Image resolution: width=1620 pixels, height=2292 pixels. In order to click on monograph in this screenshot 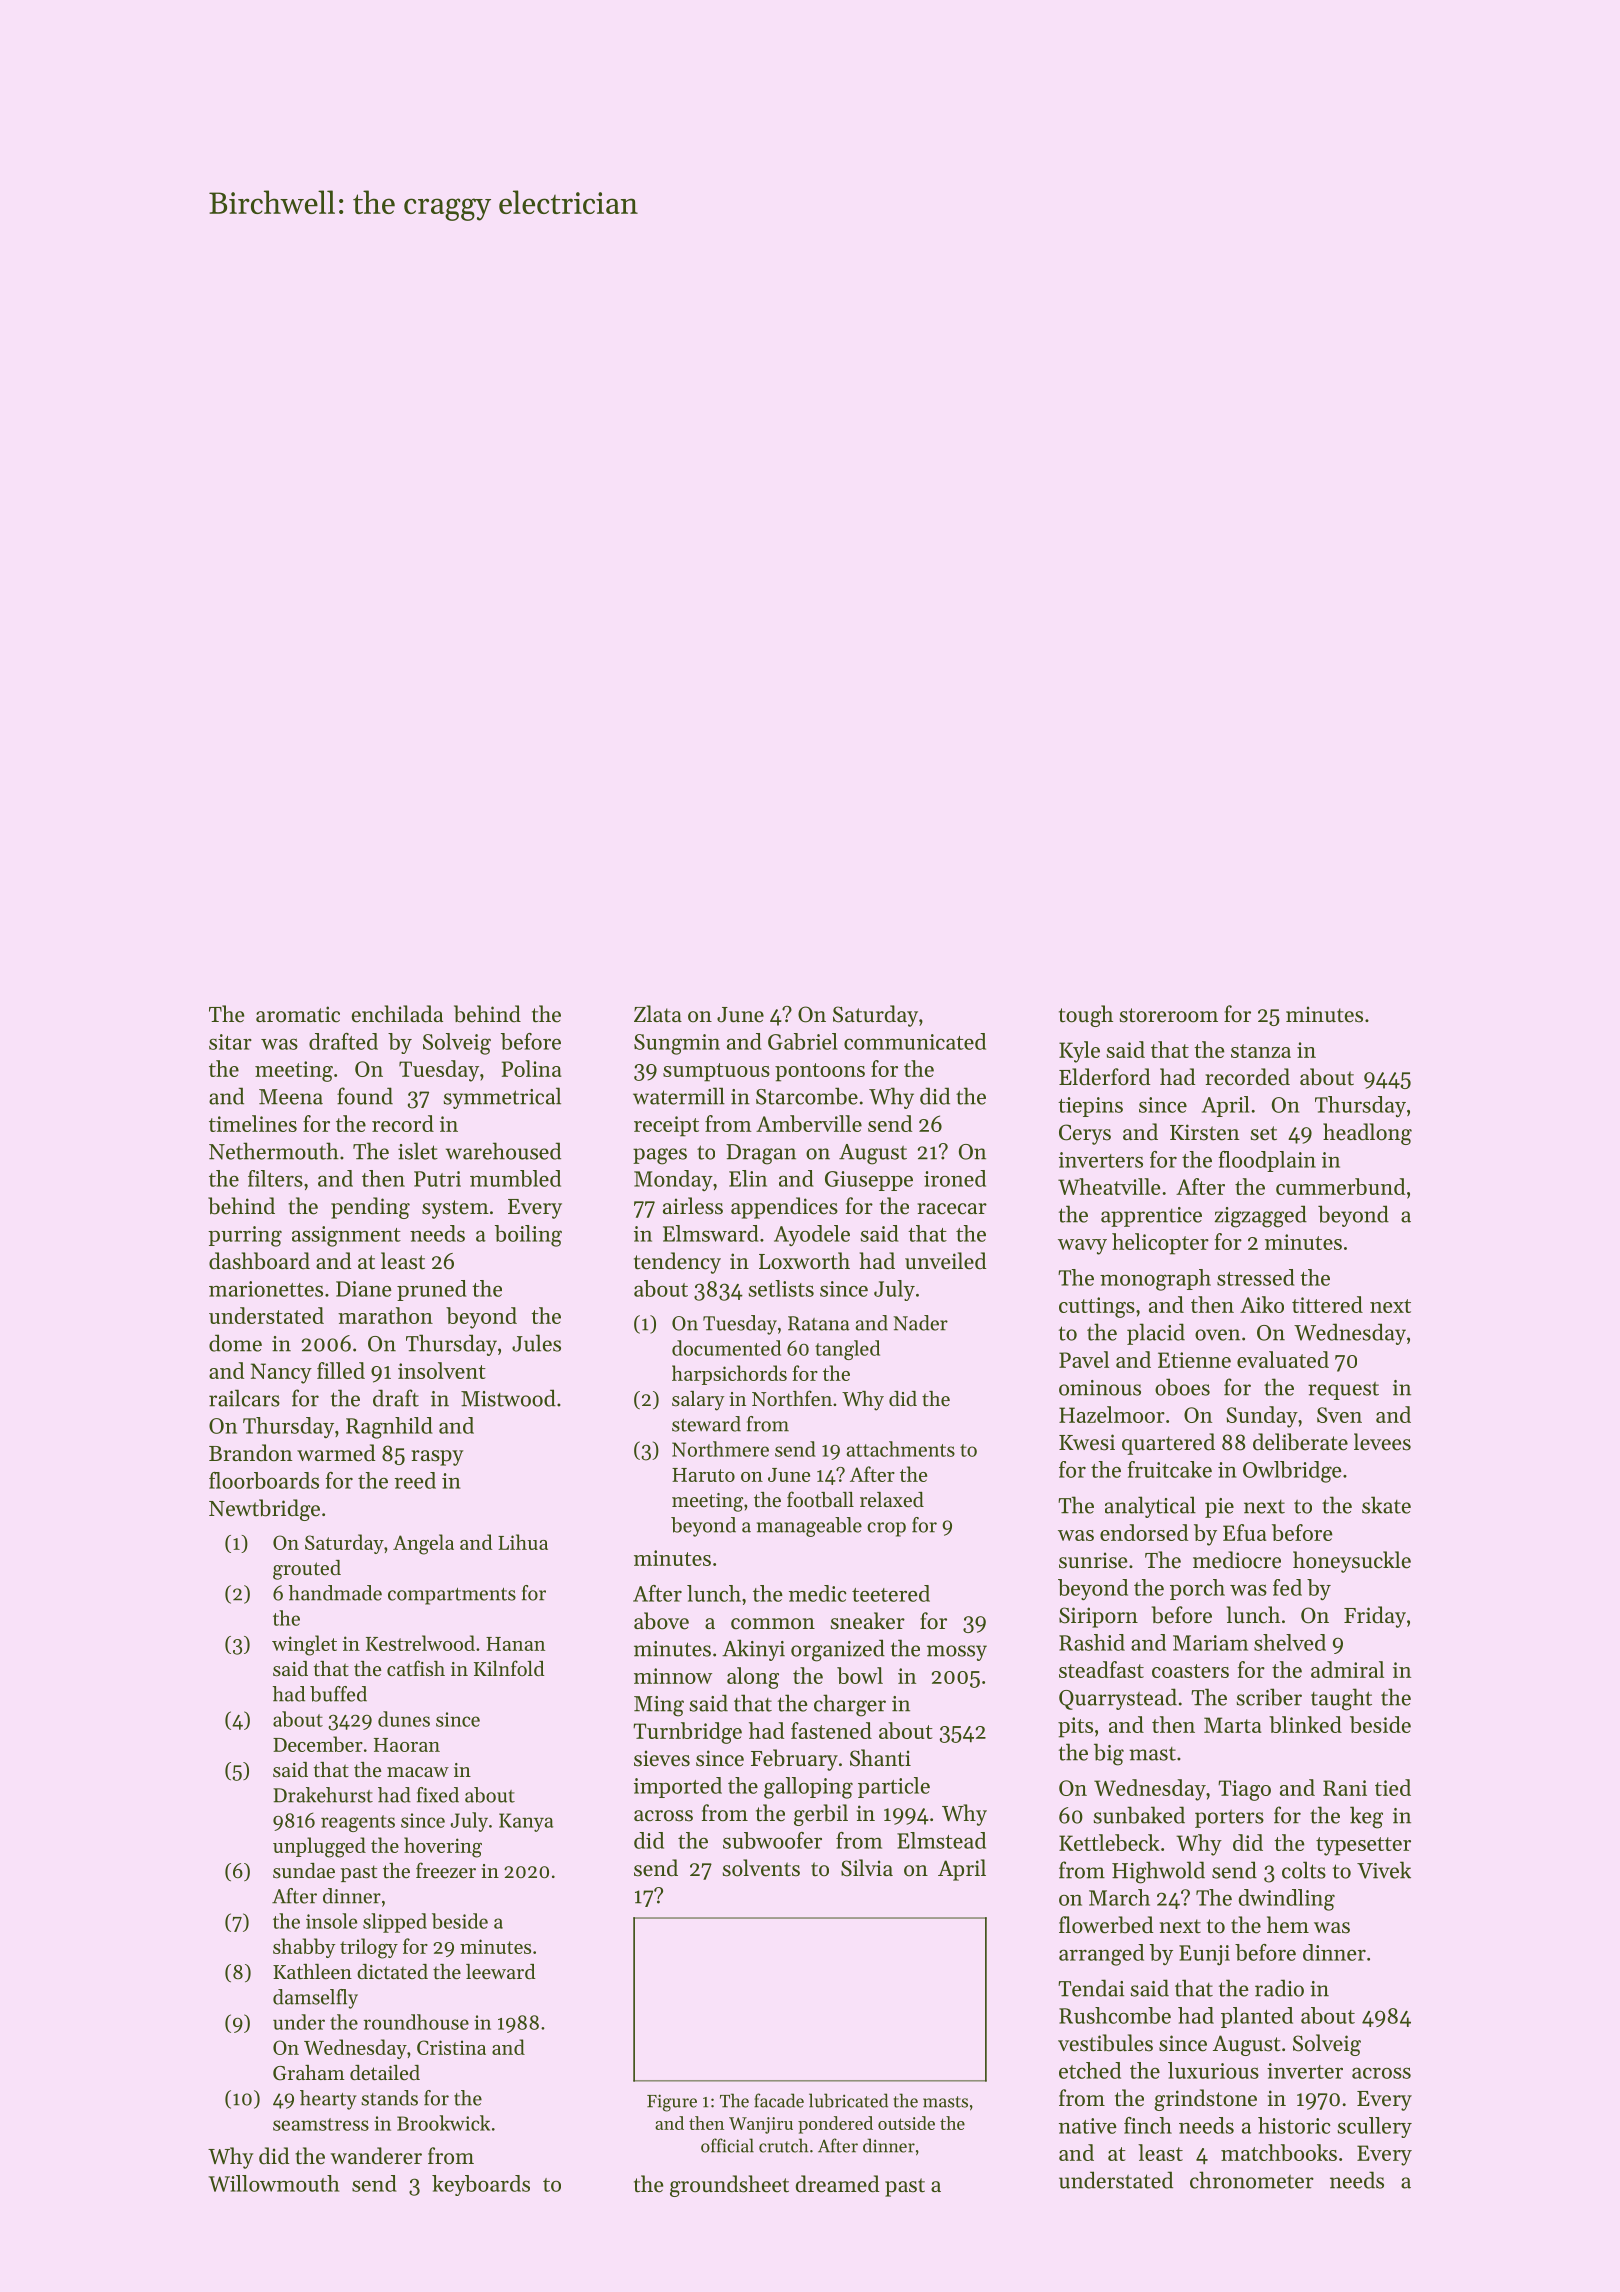, I will do `click(1155, 1280)`.
